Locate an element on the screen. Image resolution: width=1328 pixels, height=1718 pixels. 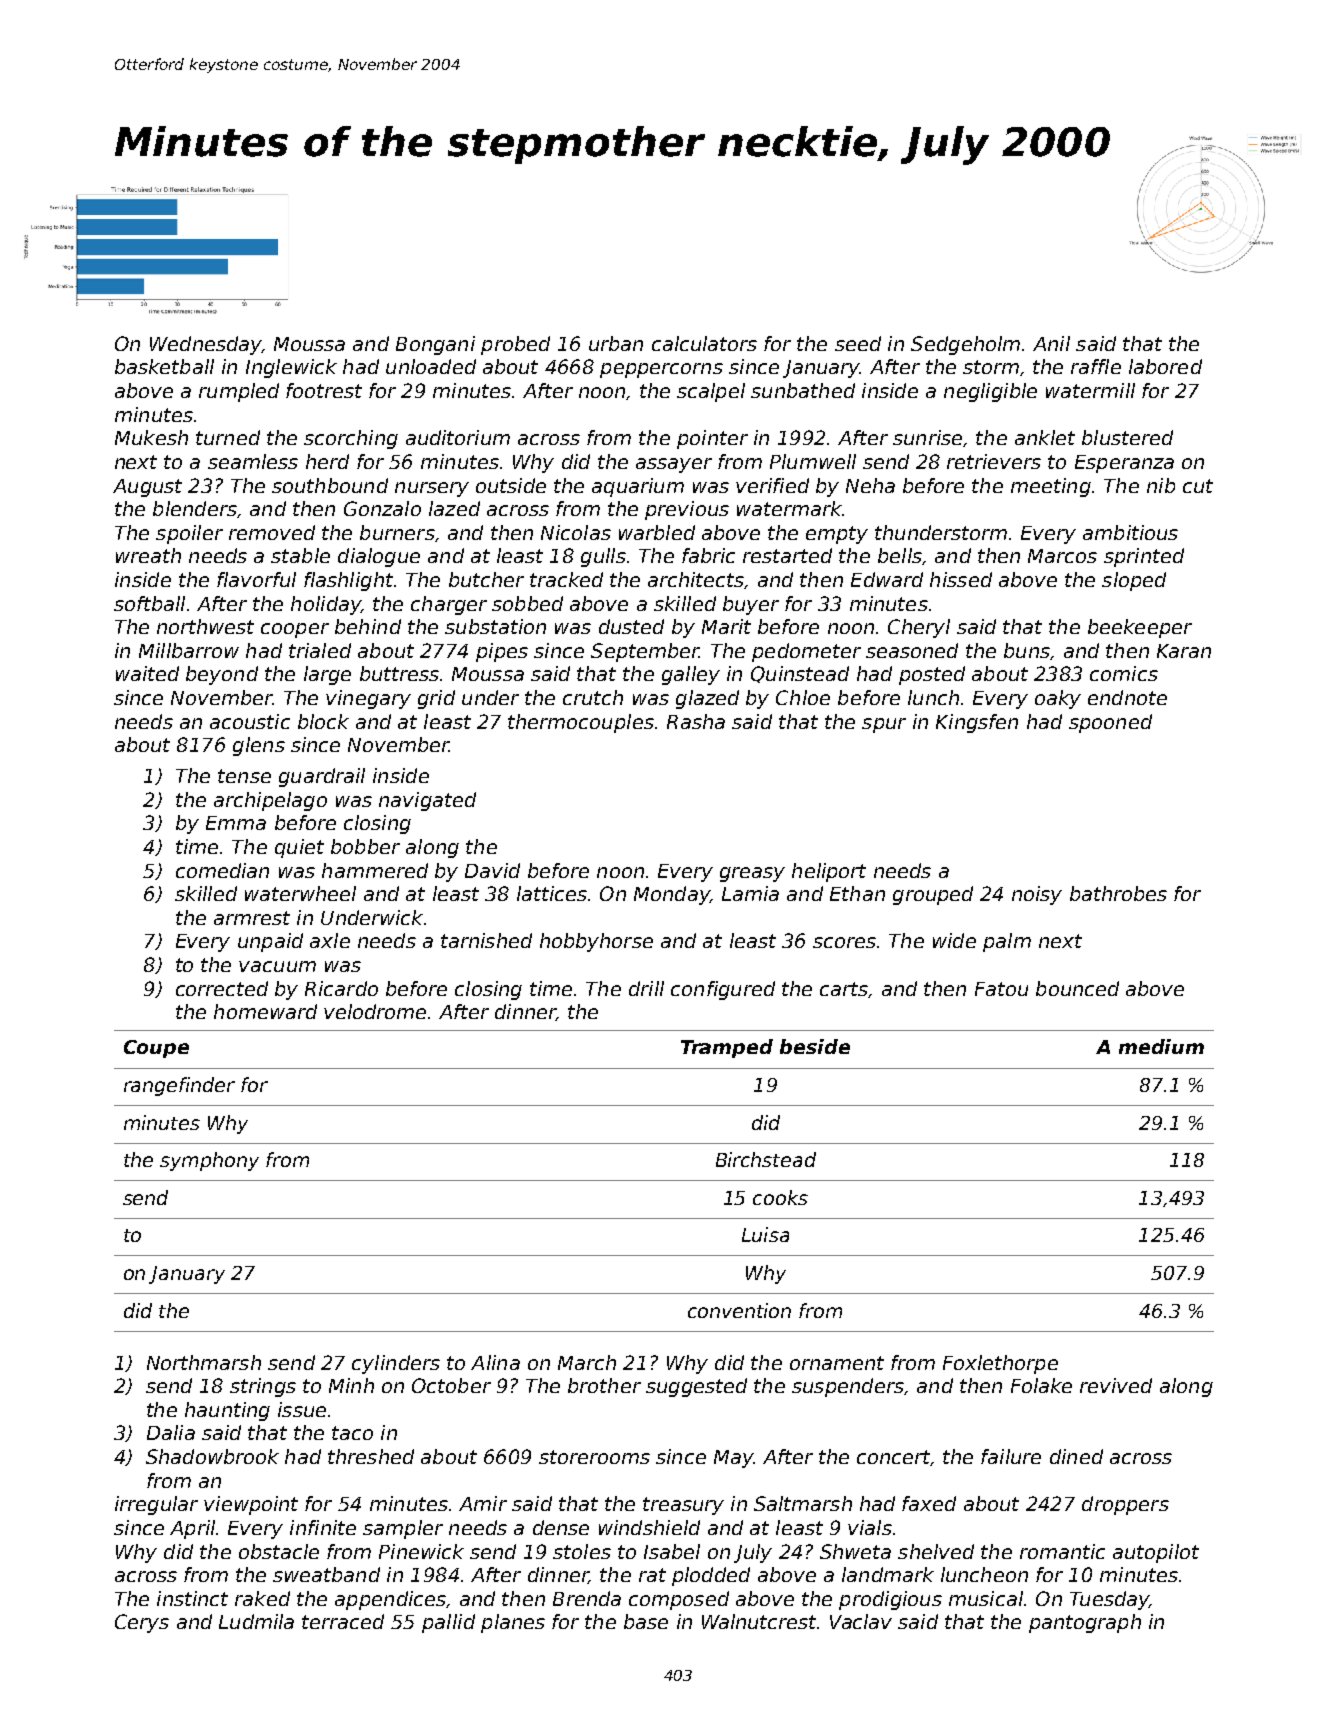
urban is located at coordinates (616, 343).
